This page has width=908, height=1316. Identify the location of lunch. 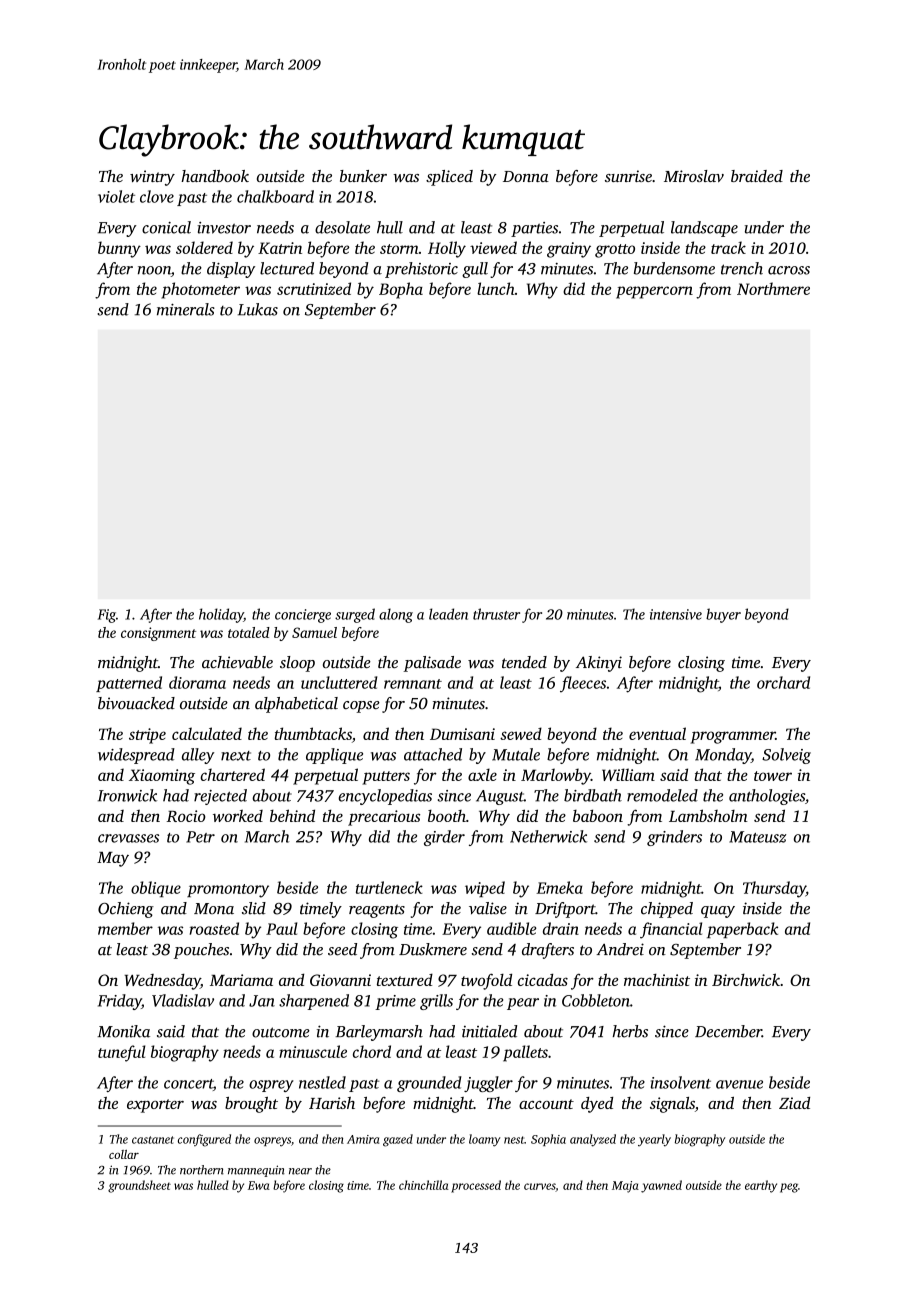
(496, 288).
